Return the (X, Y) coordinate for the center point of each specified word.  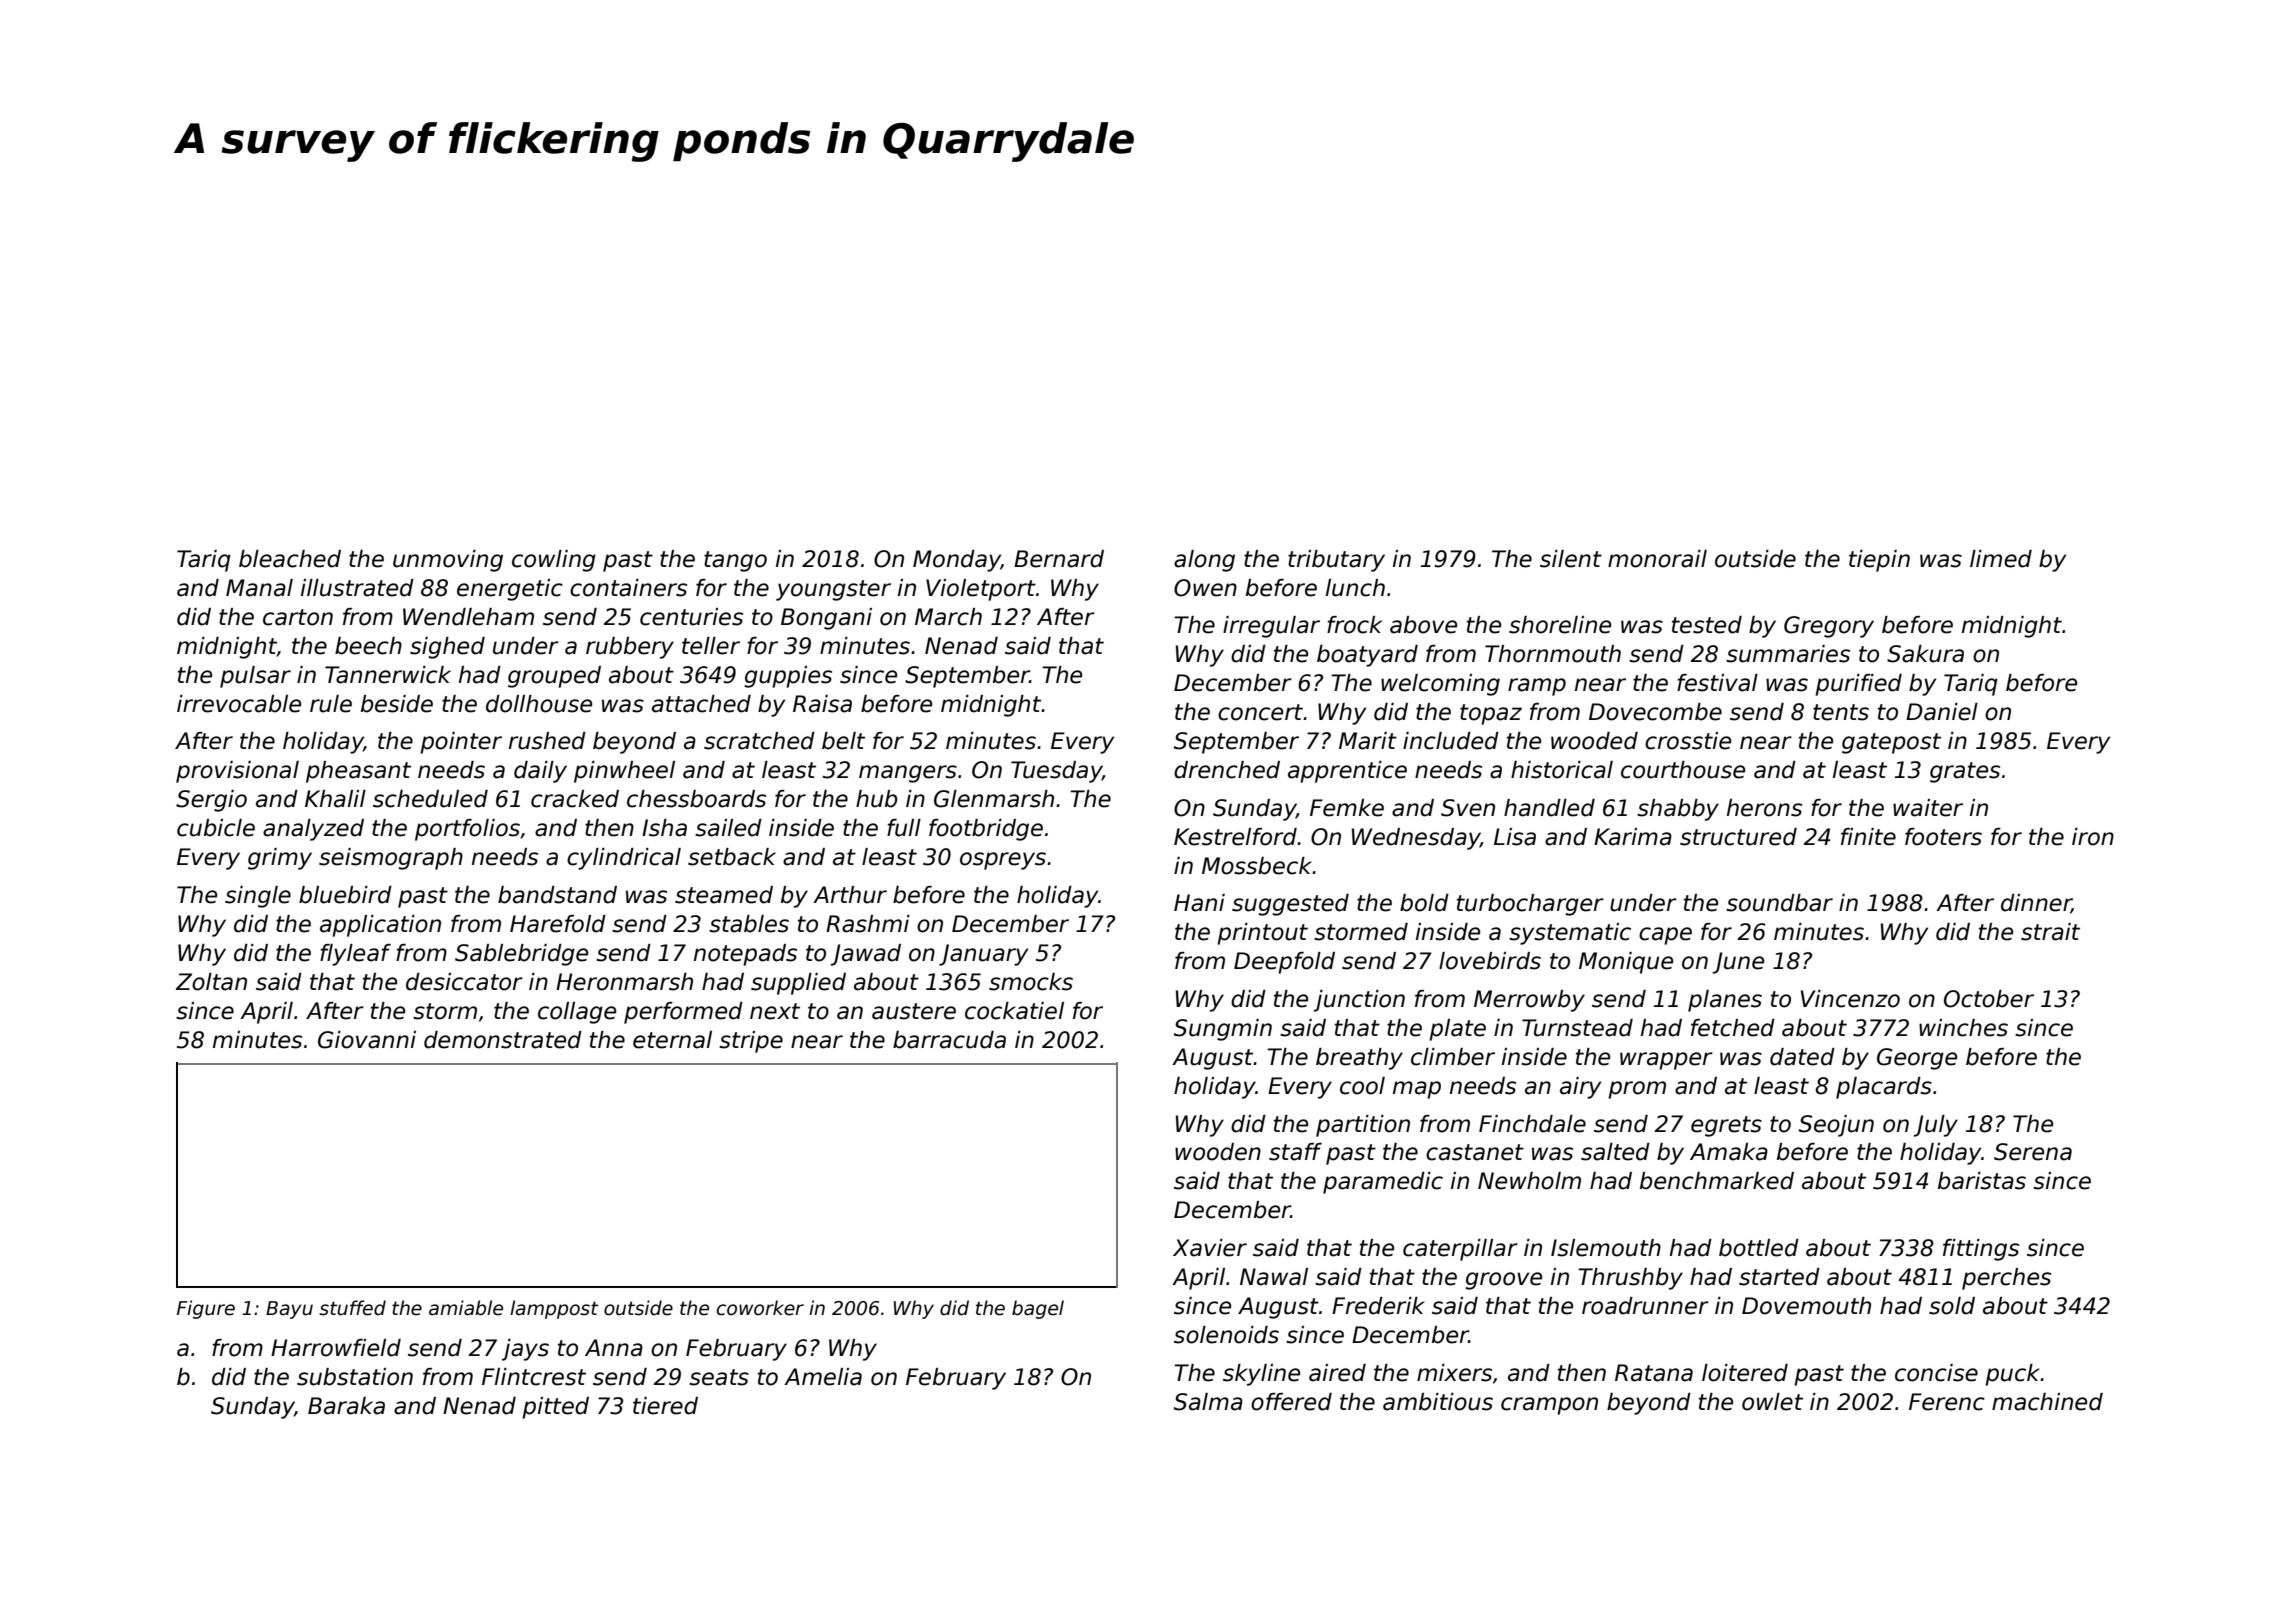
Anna (614, 1348)
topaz (1491, 714)
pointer (461, 743)
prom (1637, 1090)
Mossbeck (1257, 866)
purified (1858, 685)
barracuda (949, 1040)
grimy (280, 859)
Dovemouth (1806, 1306)
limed (2001, 559)
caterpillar (1460, 1250)
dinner (2036, 904)
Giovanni (367, 1040)
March (948, 617)
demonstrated (503, 1040)
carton (298, 617)
